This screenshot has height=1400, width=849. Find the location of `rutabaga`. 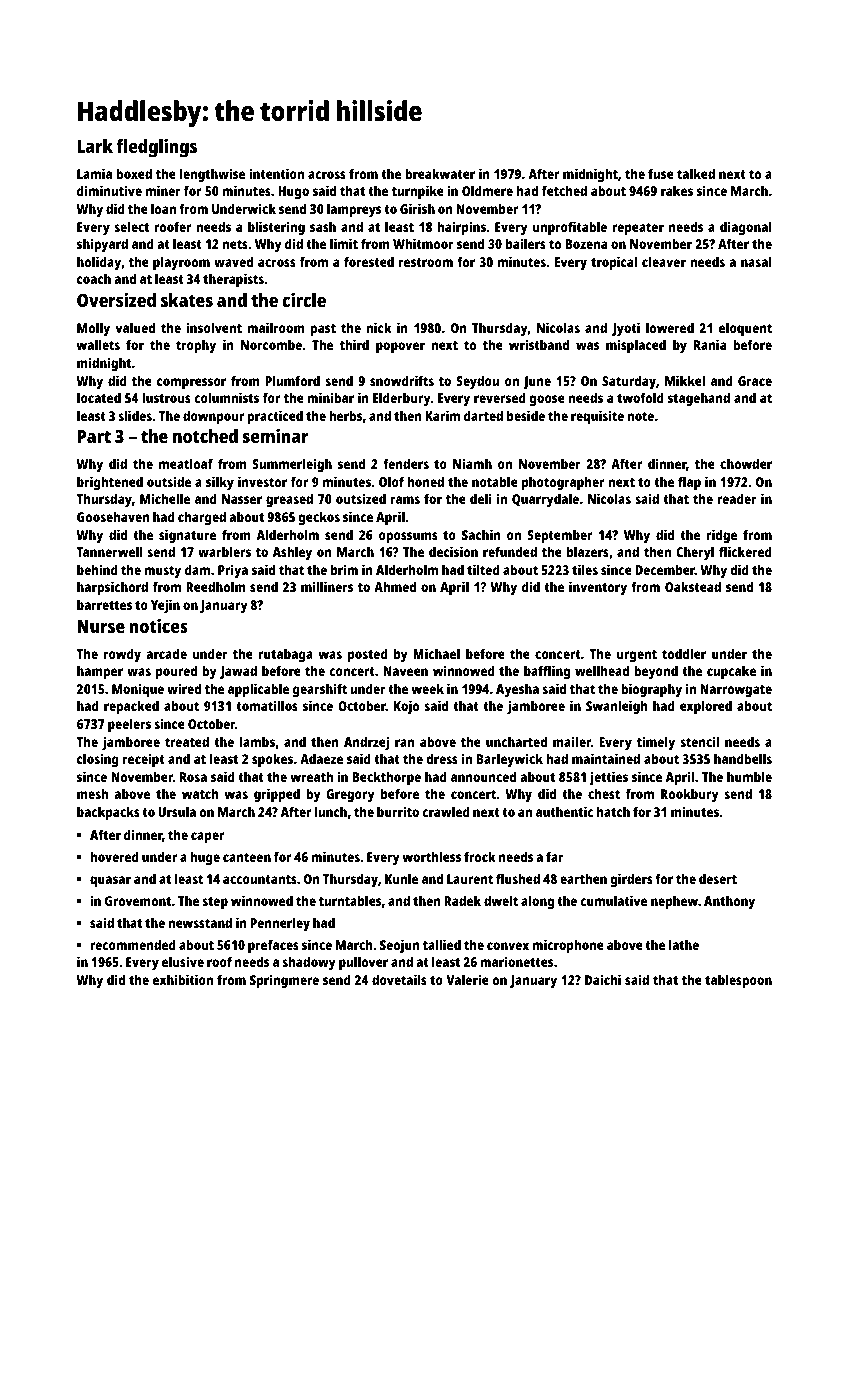

rutabaga is located at coordinates (285, 655).
